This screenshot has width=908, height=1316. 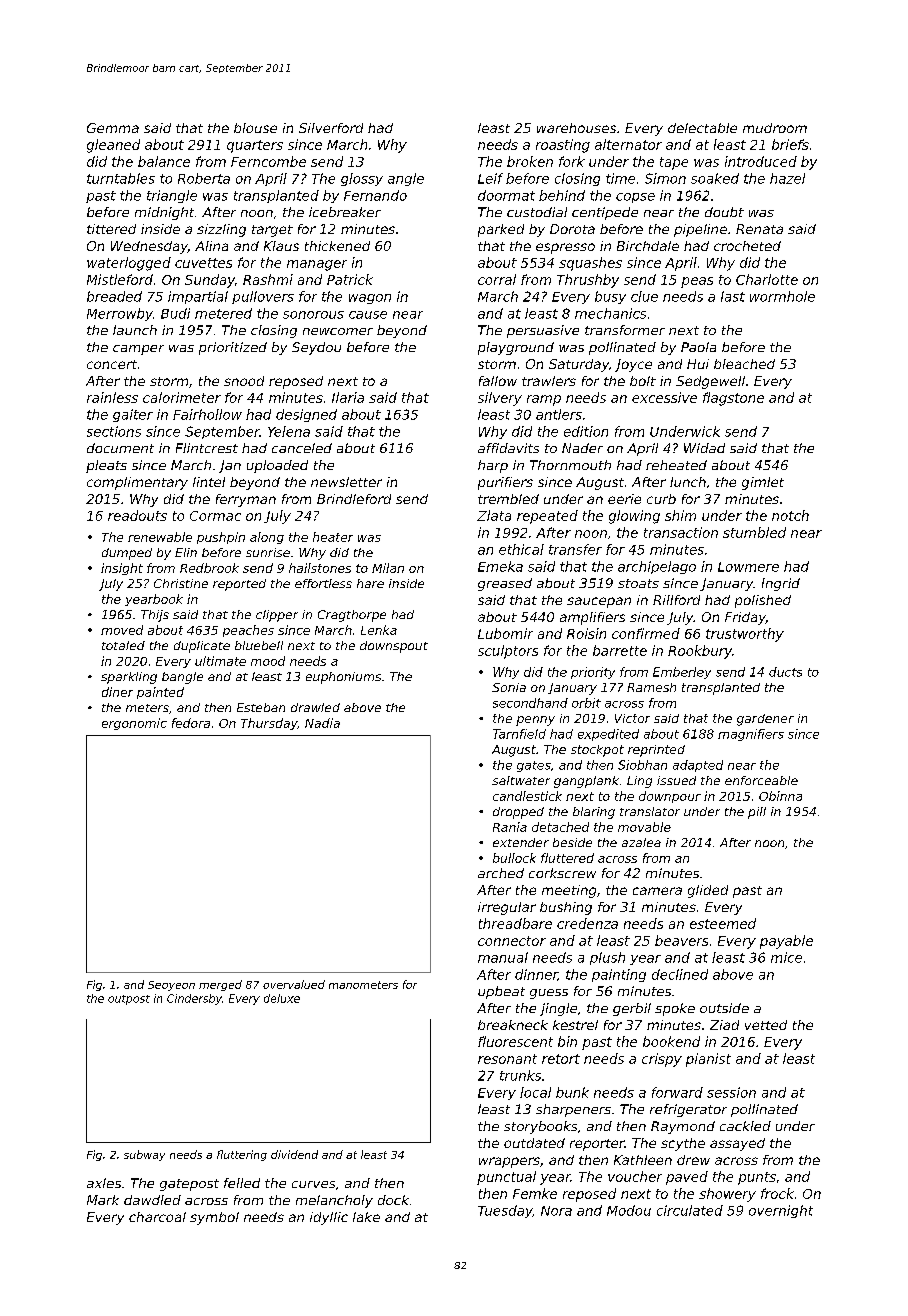 What do you see at coordinates (702, 128) in the screenshot?
I see `delectable` at bounding box center [702, 128].
